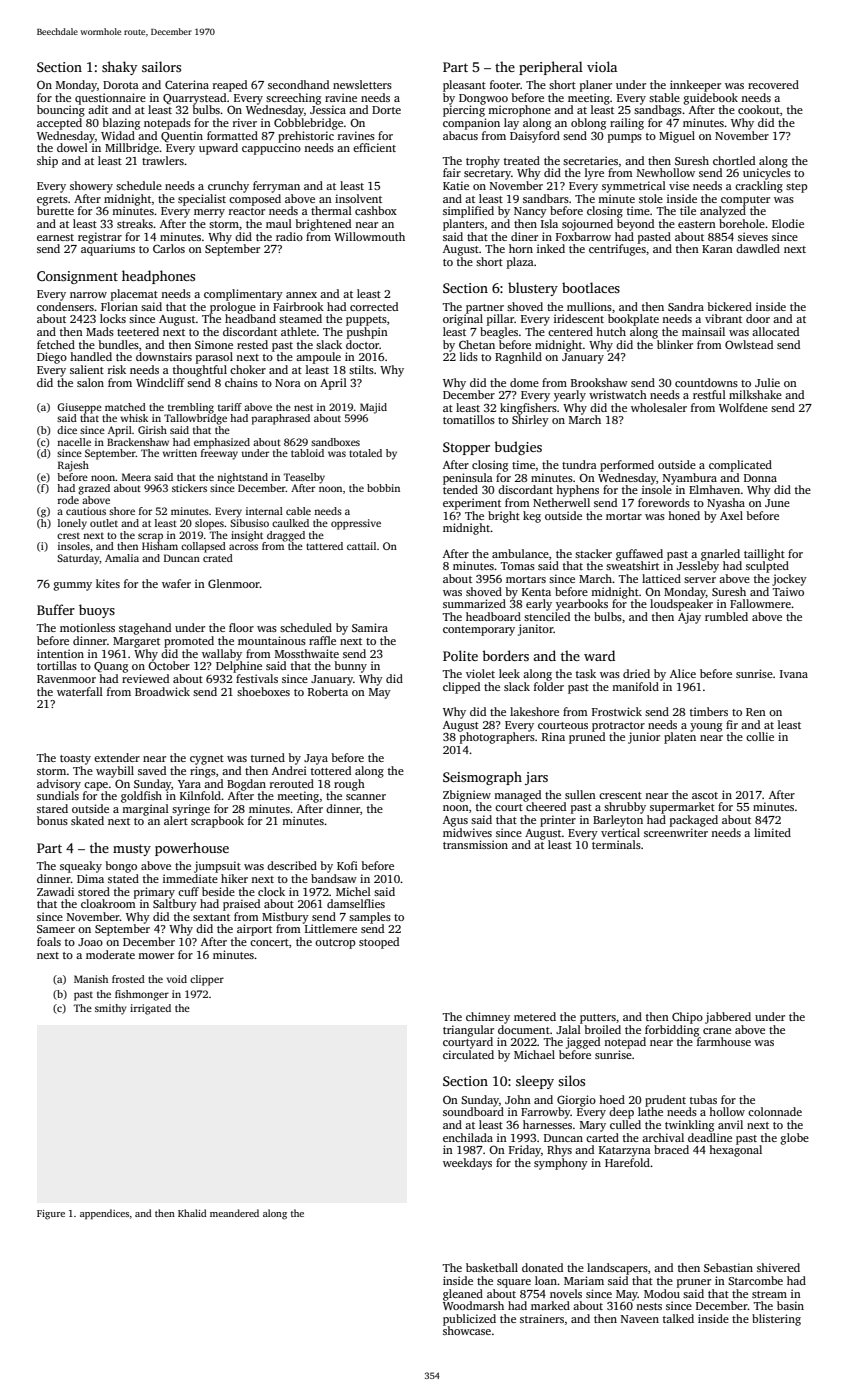  I want to click on egrets, so click(52, 201).
